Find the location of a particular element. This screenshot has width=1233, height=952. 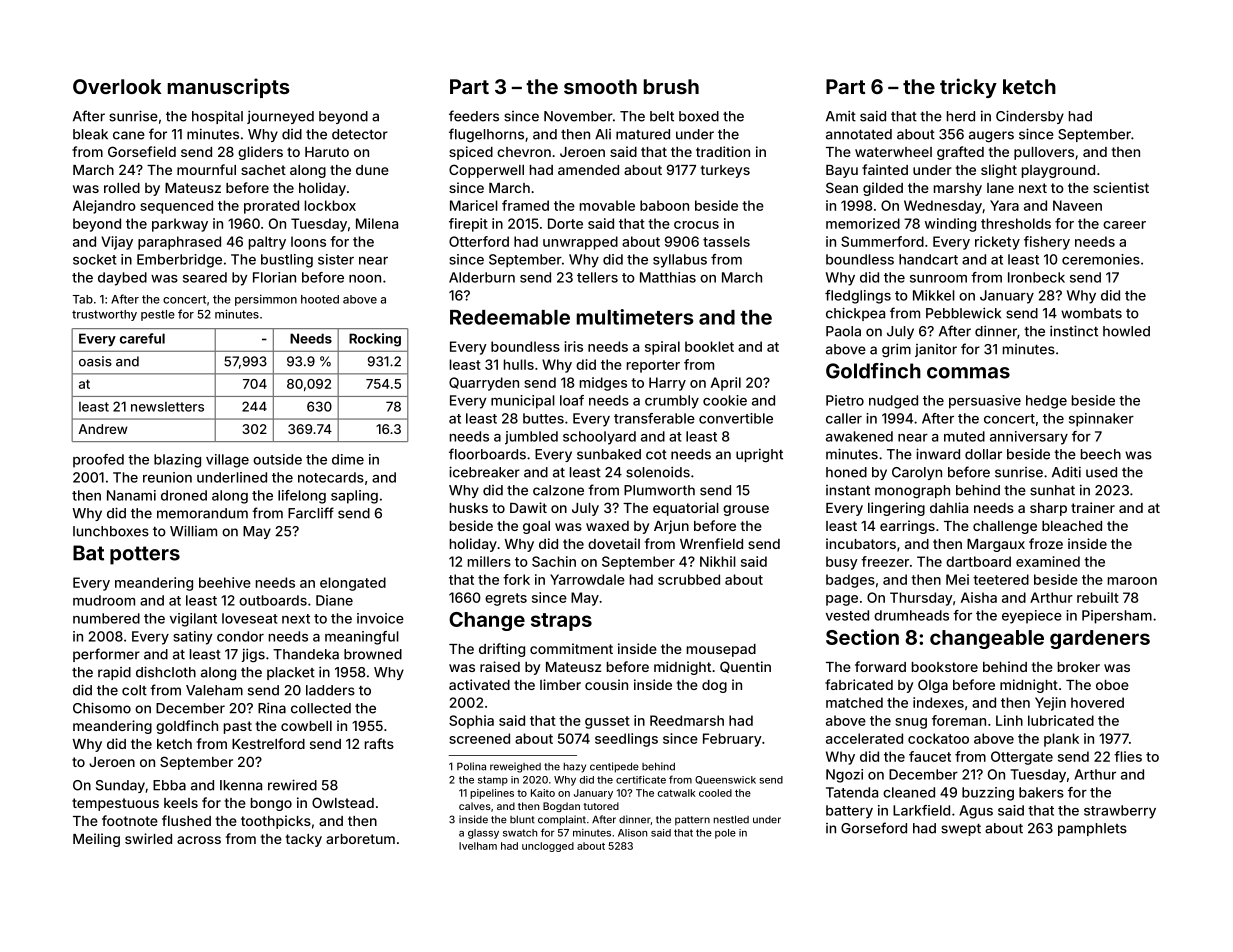

proofed is located at coordinates (98, 461).
